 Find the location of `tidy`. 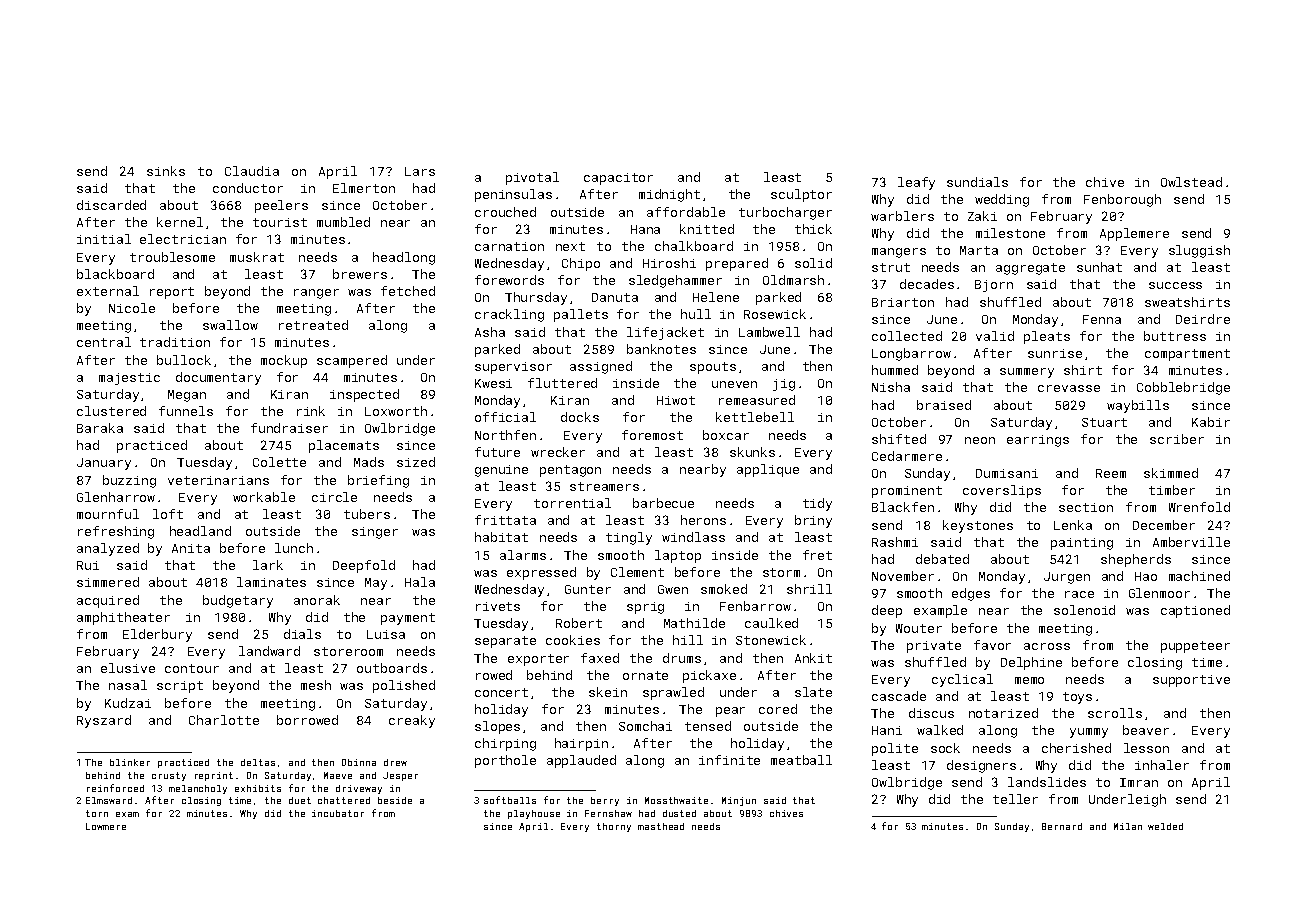

tidy is located at coordinates (817, 504).
